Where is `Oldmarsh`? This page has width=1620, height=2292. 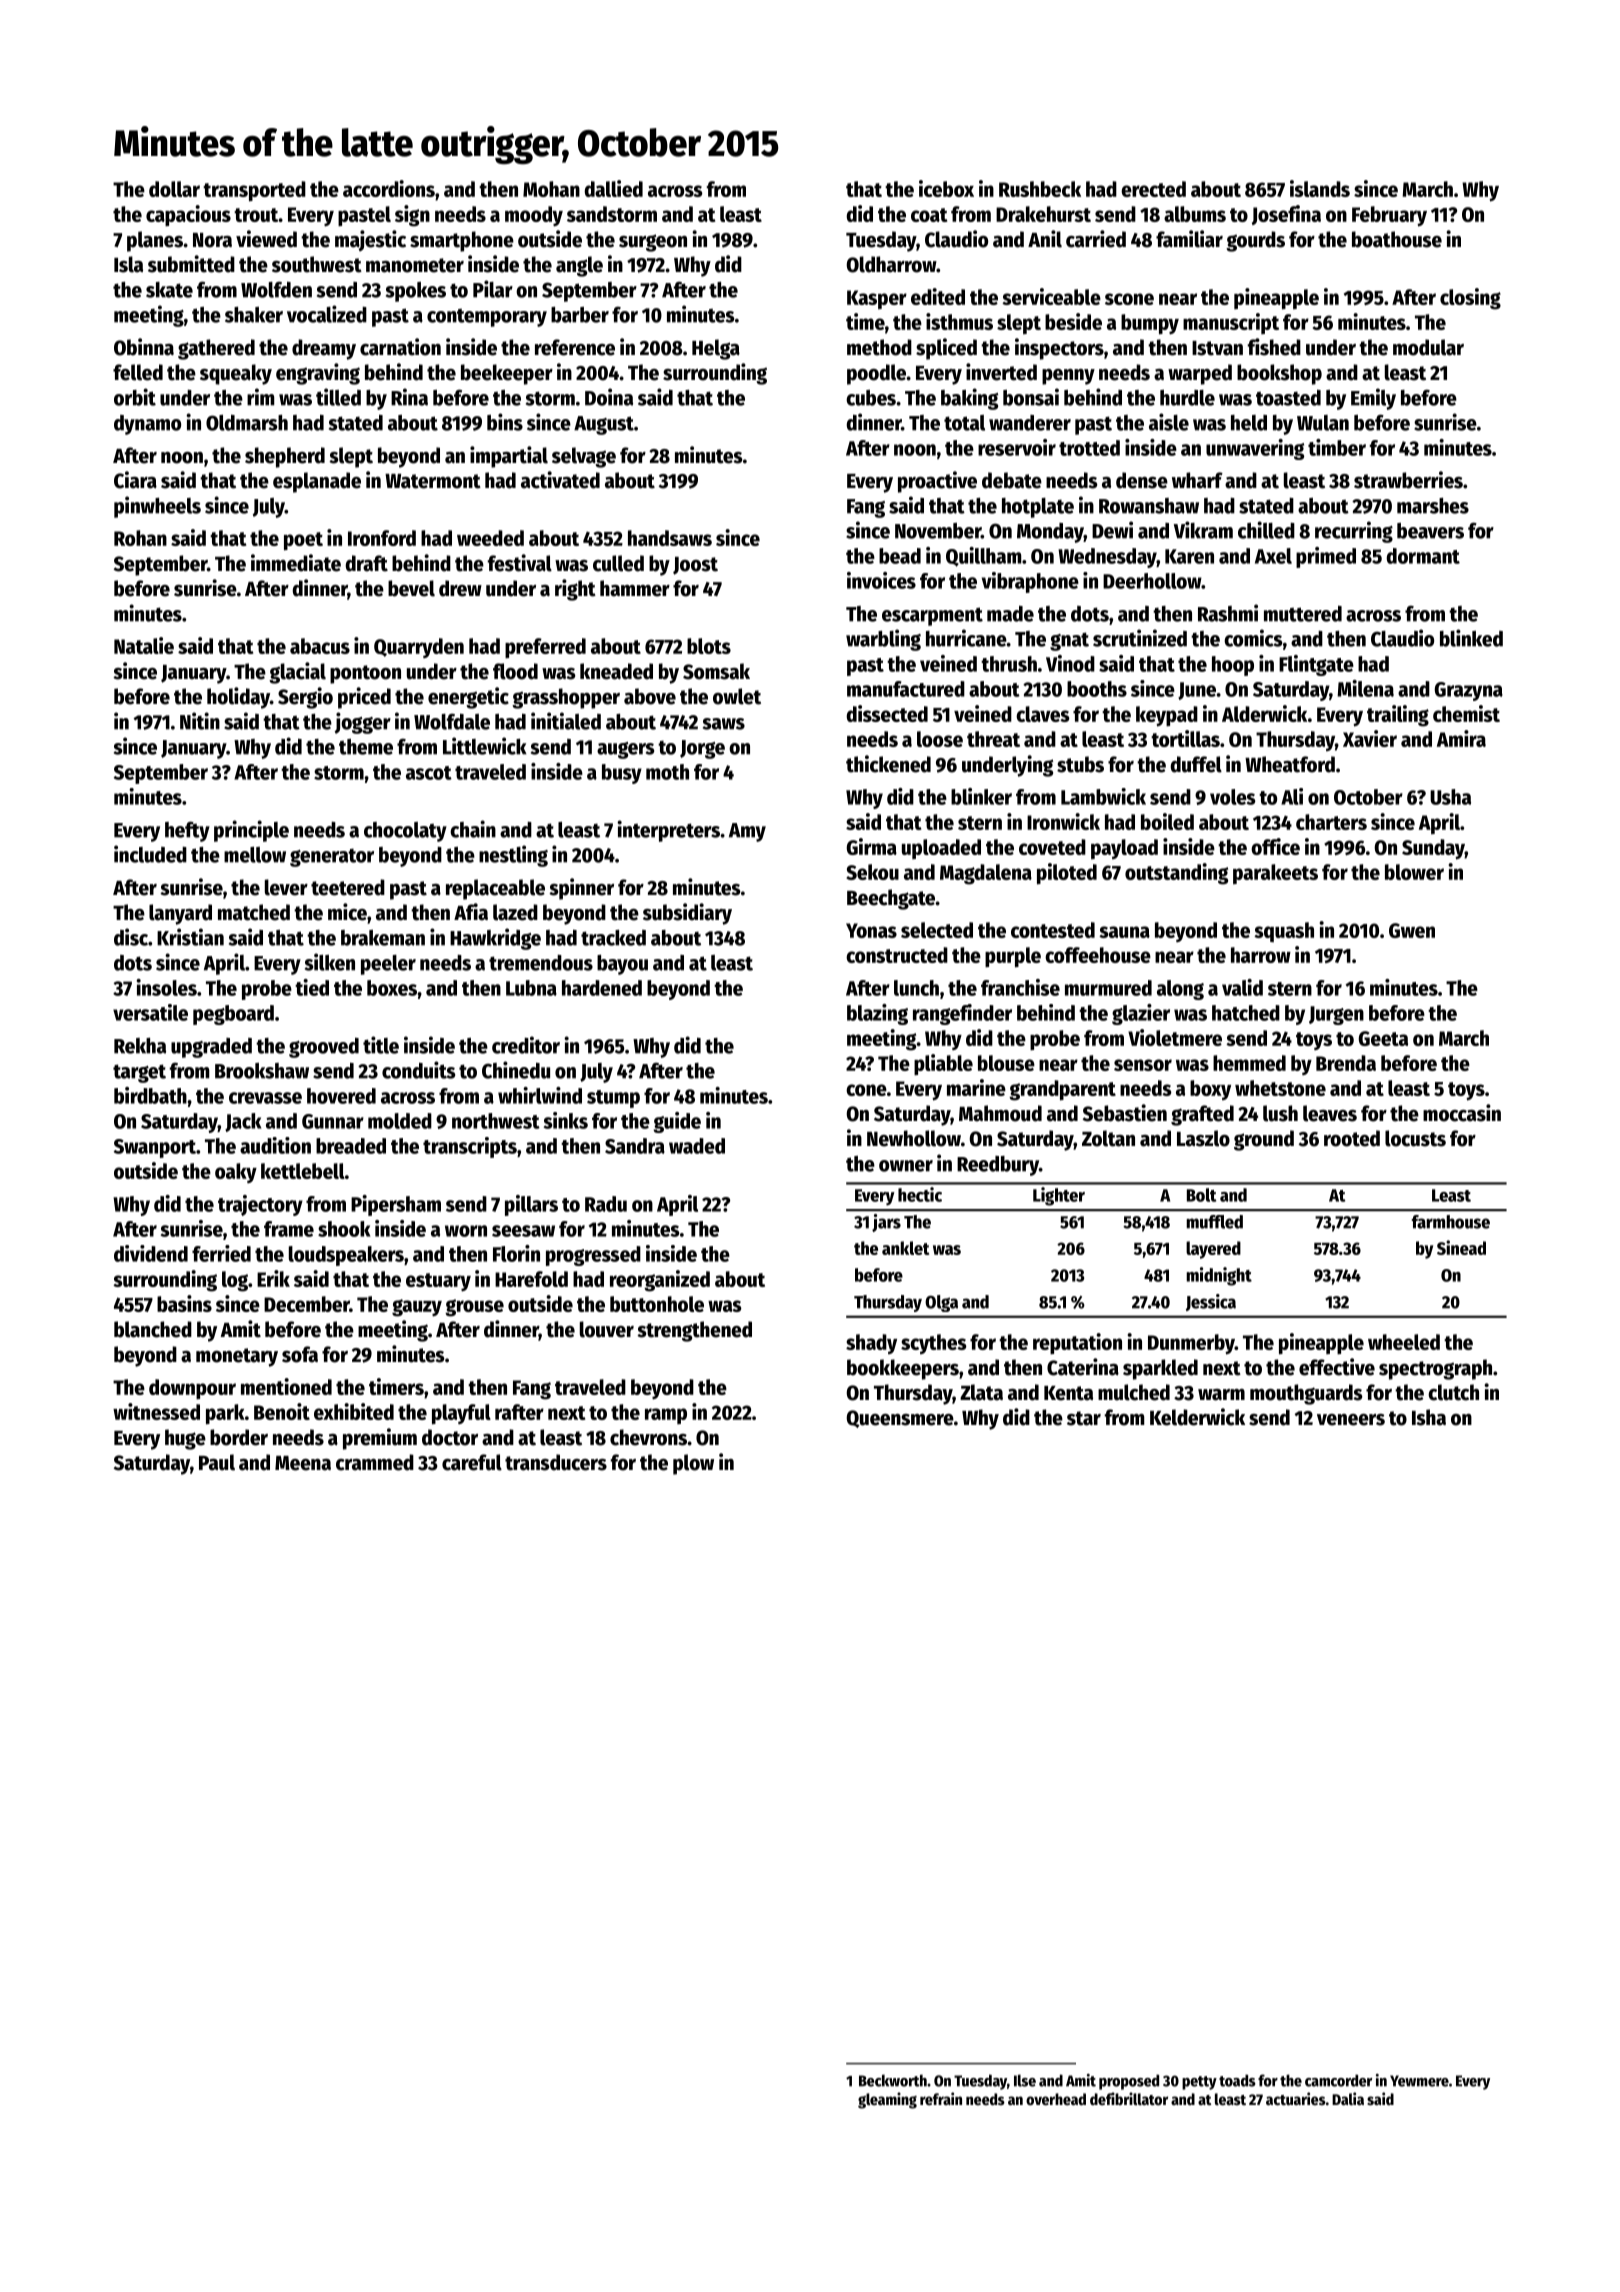 Oldmarsh is located at coordinates (247, 423).
